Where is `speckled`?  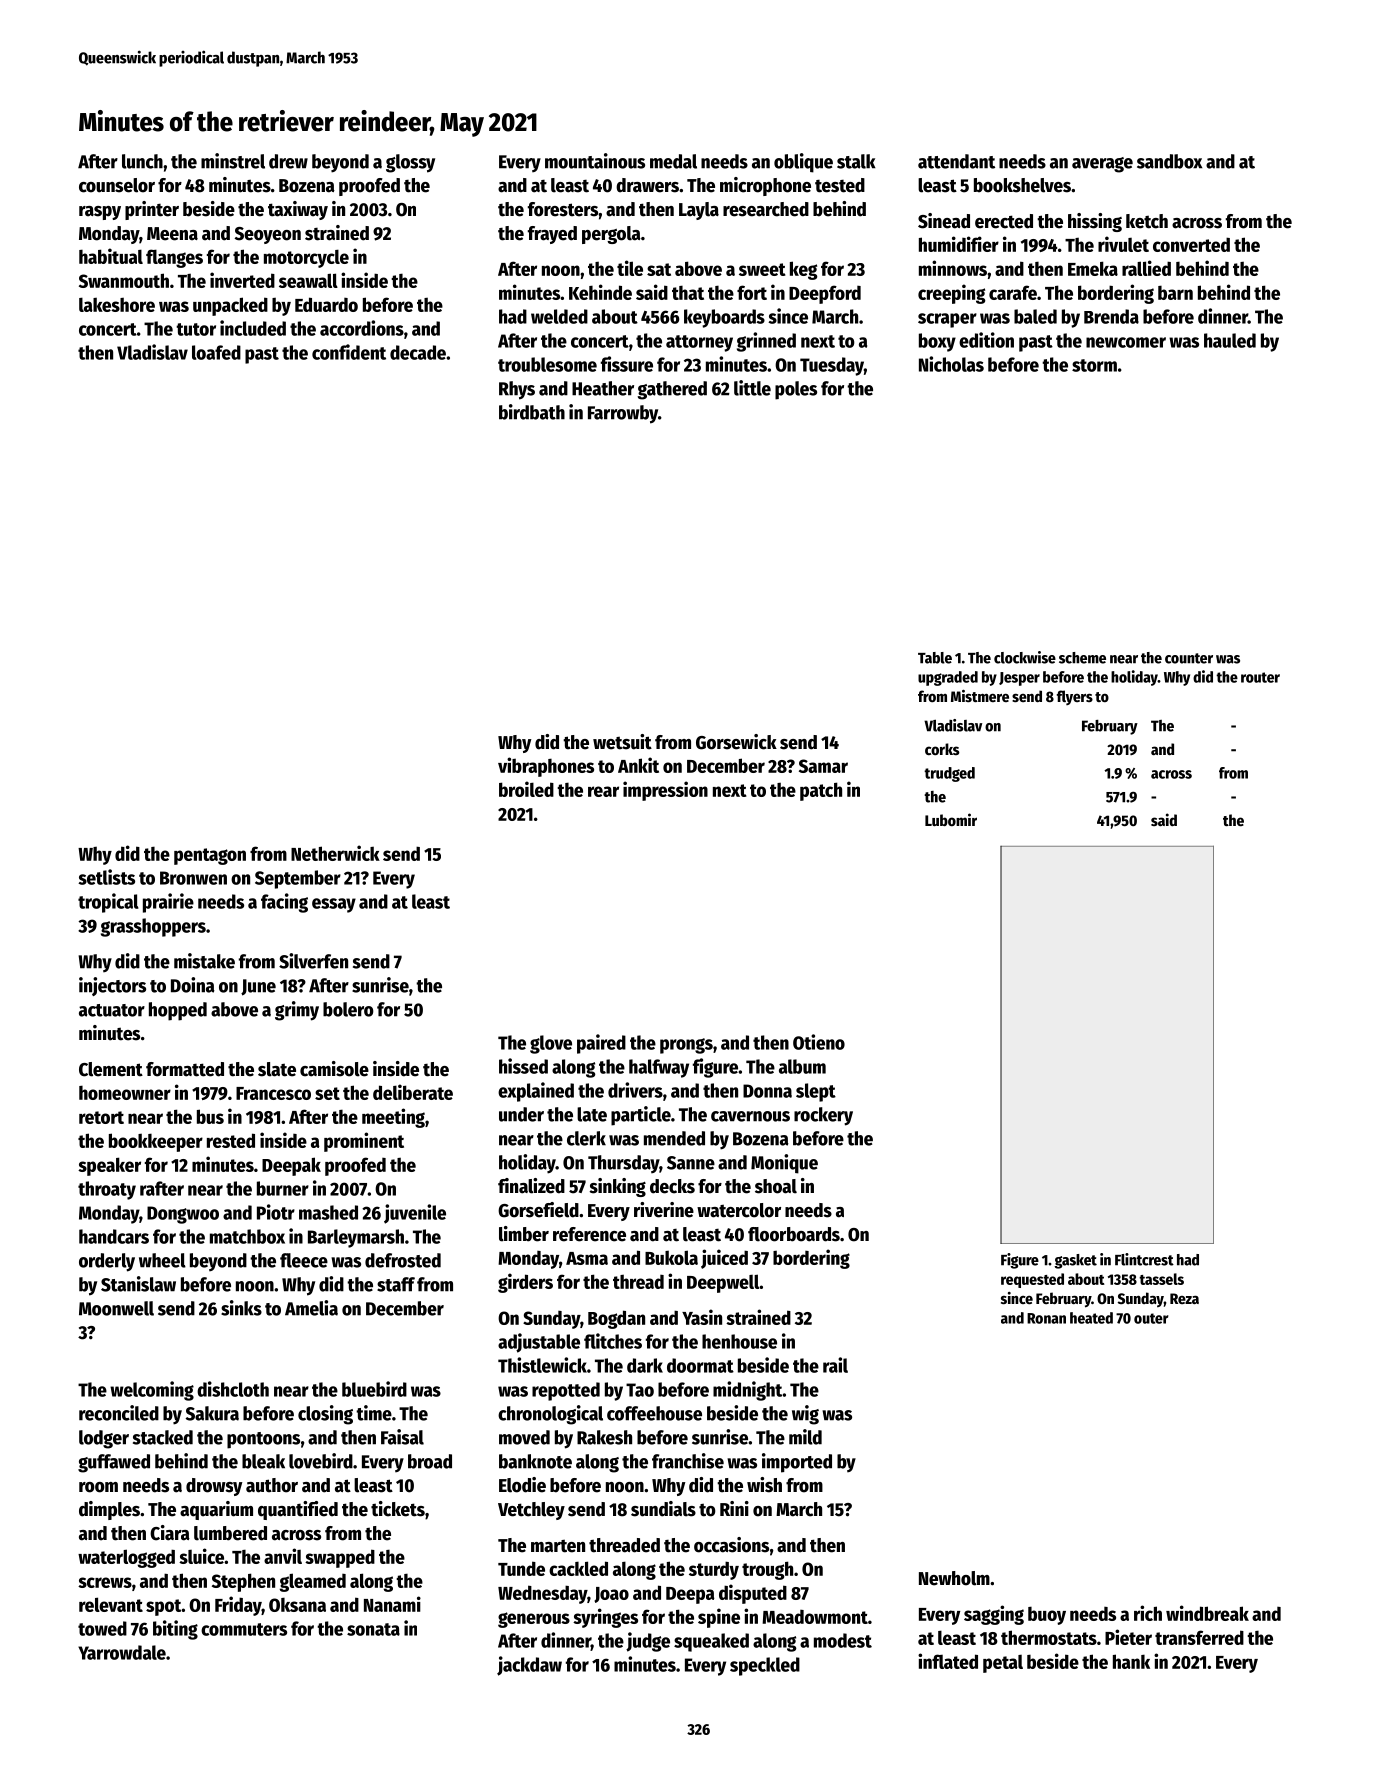
speckled is located at coordinates (765, 1666).
